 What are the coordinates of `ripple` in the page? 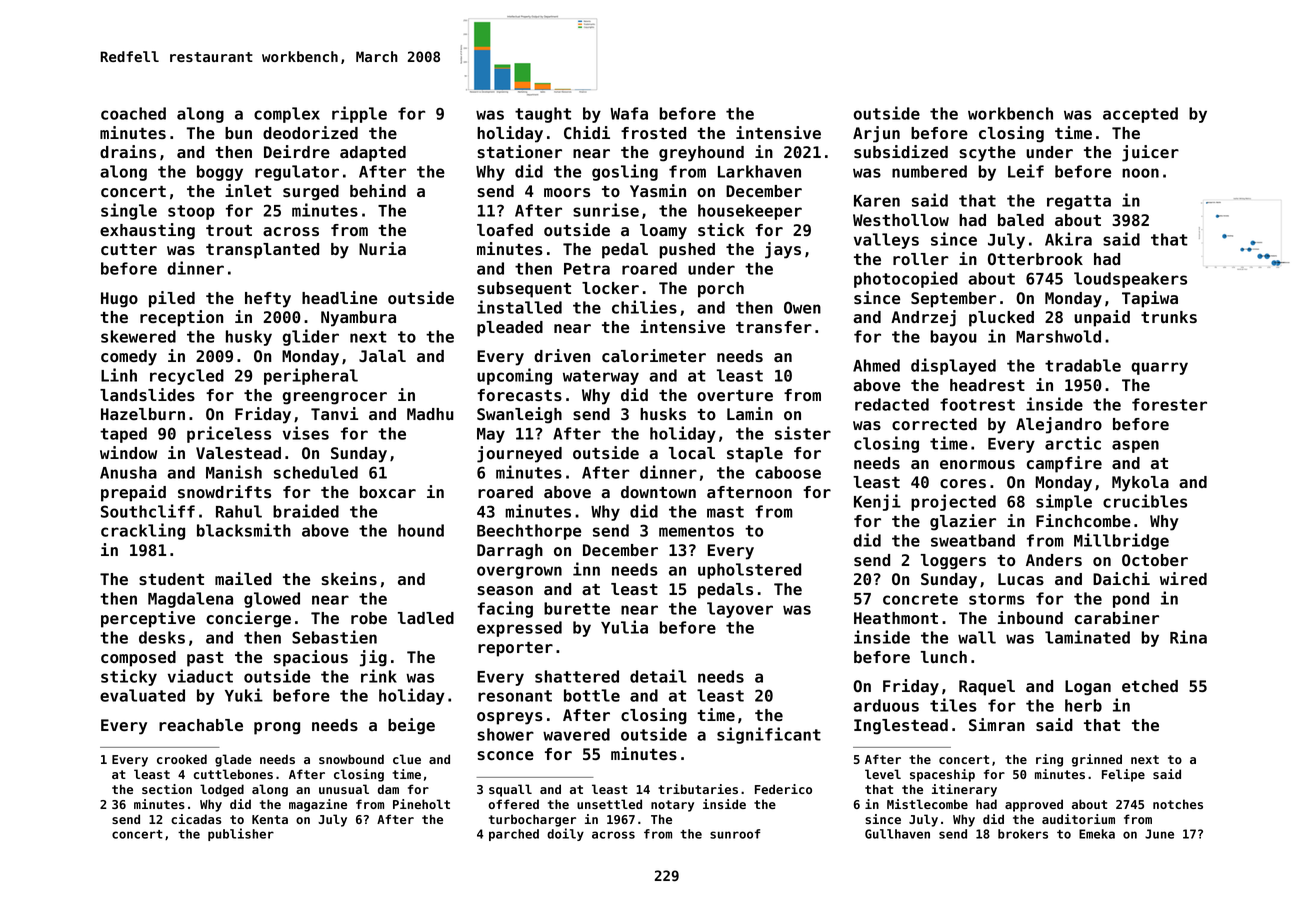 It's located at (359, 114).
